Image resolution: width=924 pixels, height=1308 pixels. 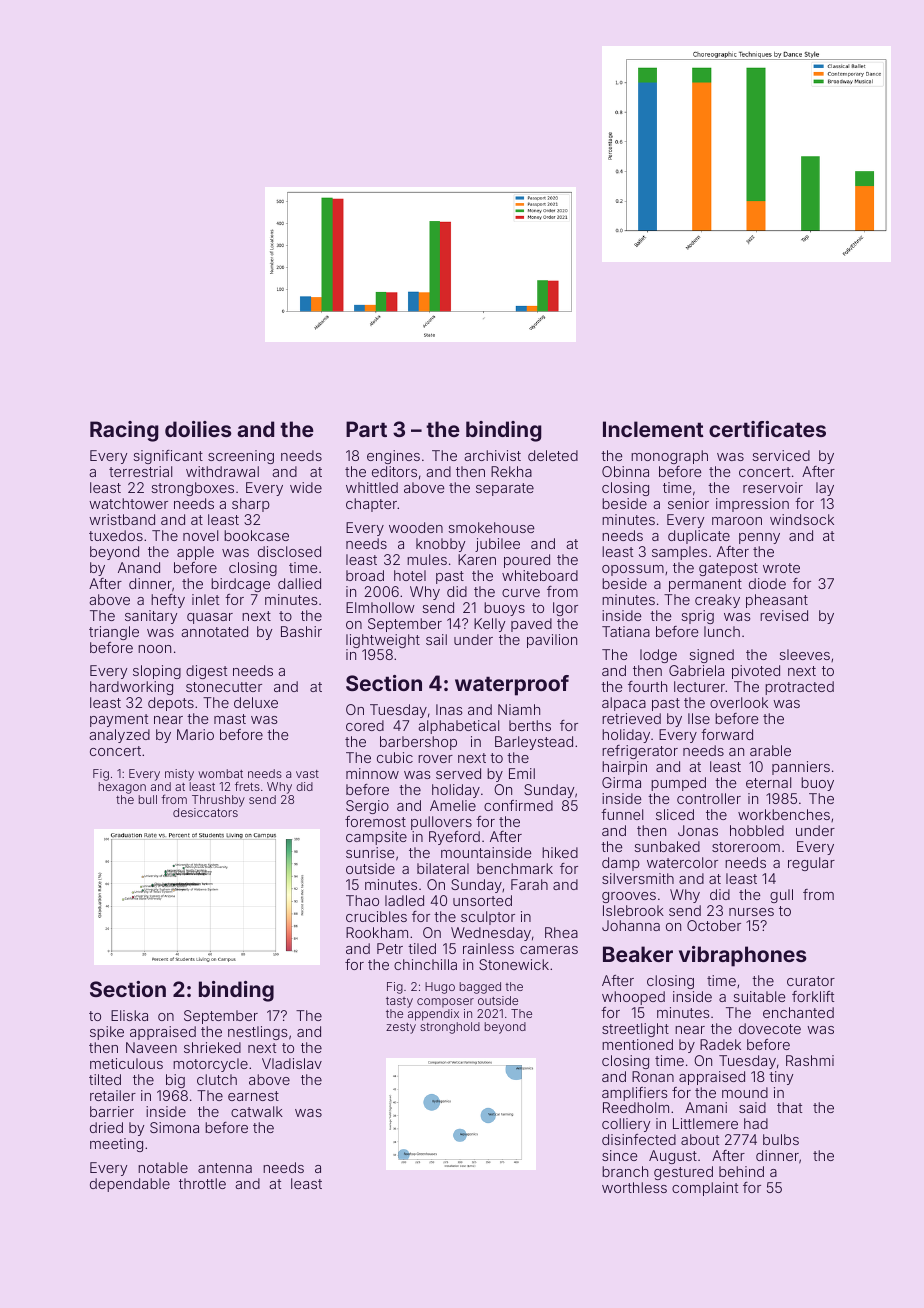 I want to click on complaint, so click(x=705, y=1189).
